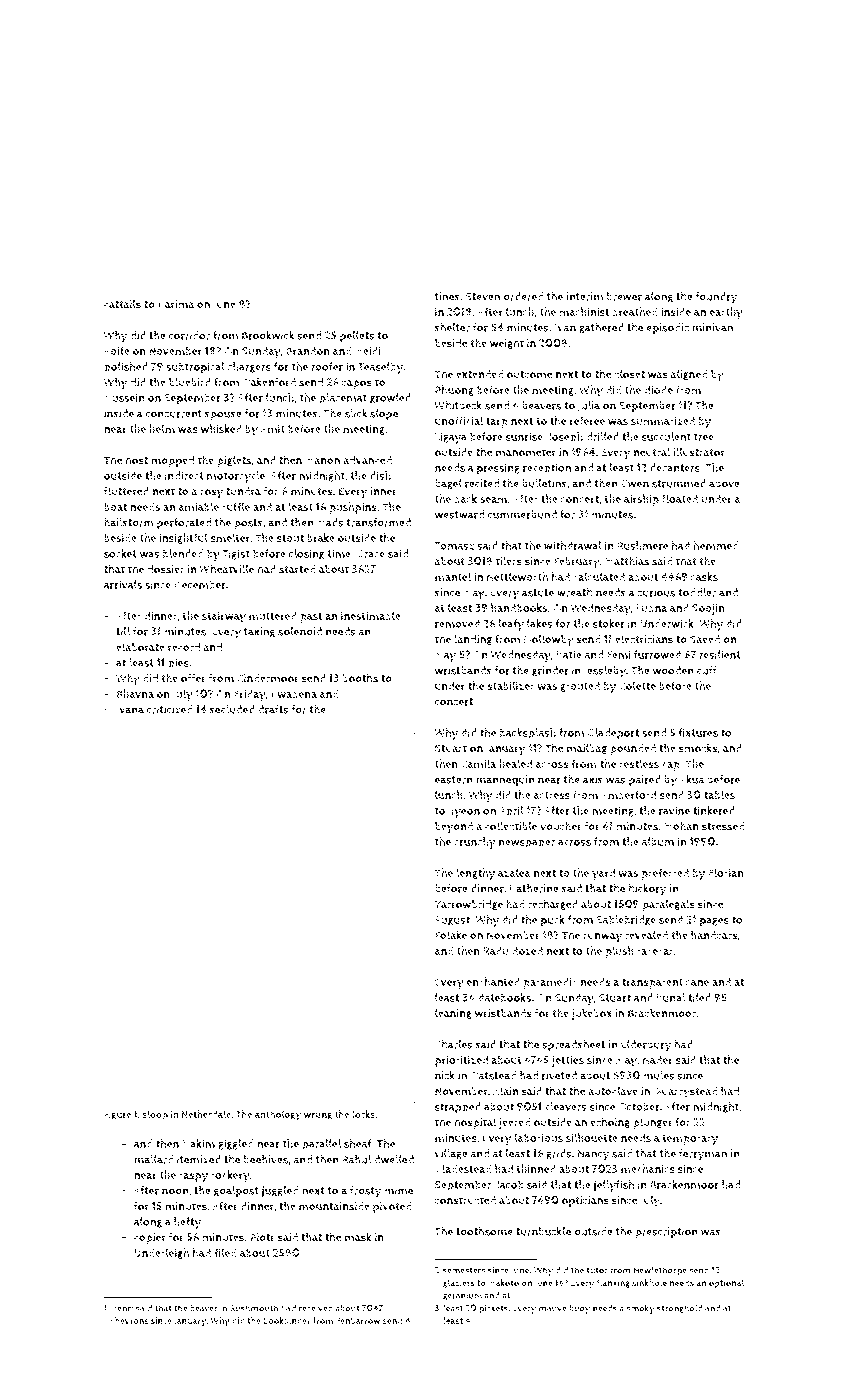 Image resolution: width=849 pixels, height=1400 pixels. What do you see at coordinates (183, 553) in the page?
I see `blended` at bounding box center [183, 553].
